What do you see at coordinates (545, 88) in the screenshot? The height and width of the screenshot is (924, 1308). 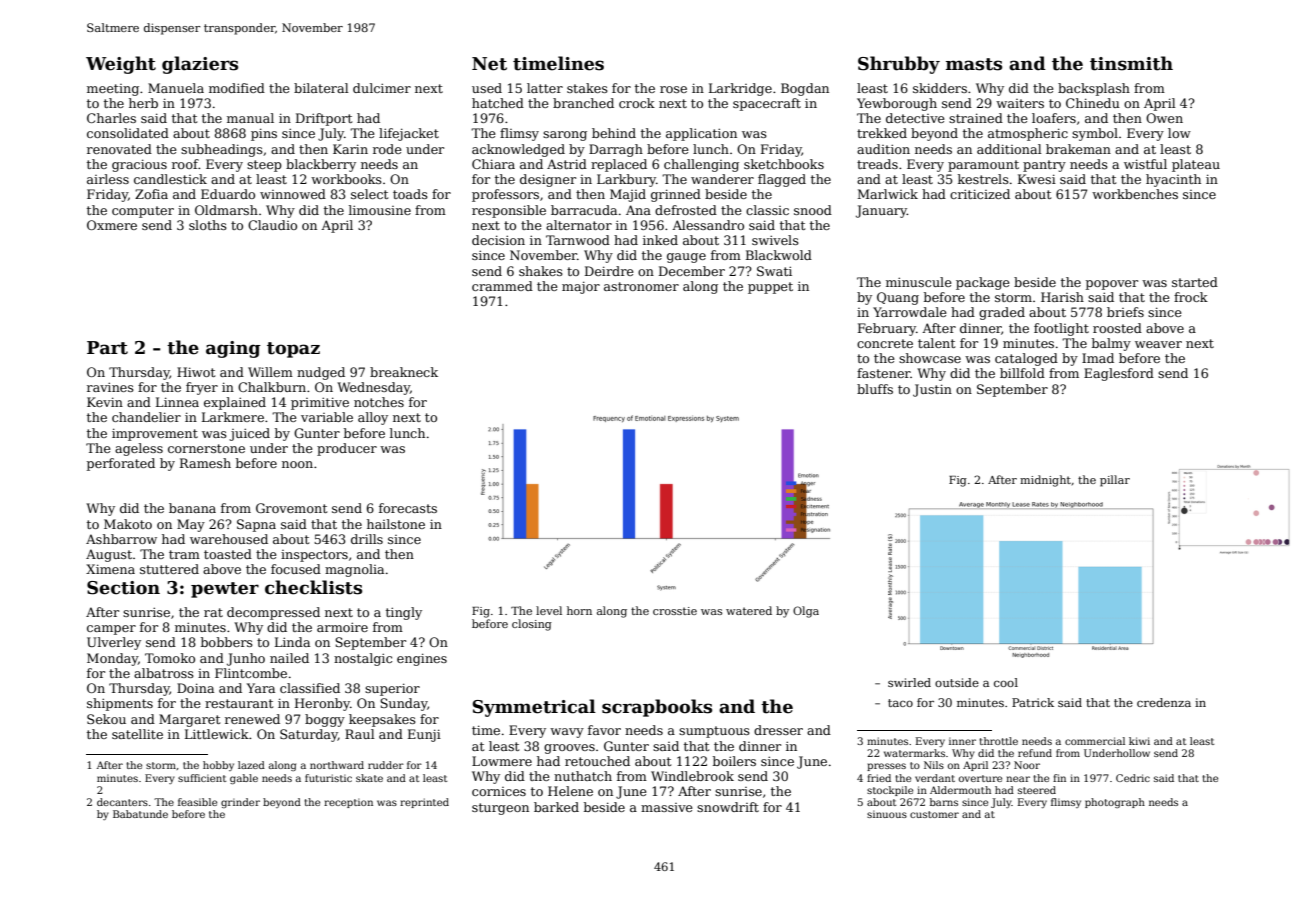 I see `latter` at bounding box center [545, 88].
